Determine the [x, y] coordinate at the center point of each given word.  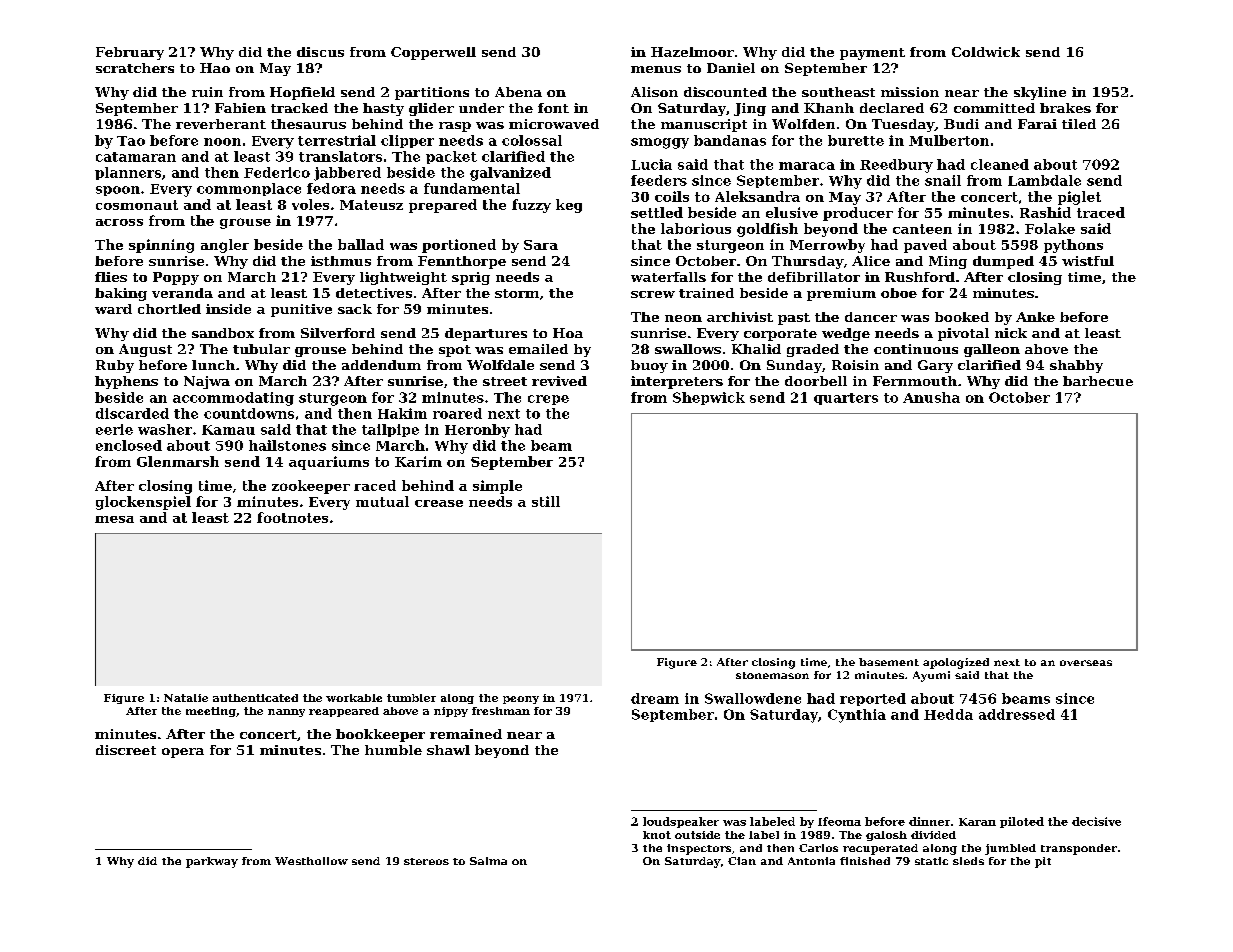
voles [310, 204]
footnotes [292, 517]
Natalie [186, 698]
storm [517, 293]
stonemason [772, 675]
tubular [261, 349]
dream [655, 698]
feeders [659, 180]
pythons [1073, 246]
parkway [212, 862]
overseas [1086, 663]
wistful [1088, 261]
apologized [956, 663]
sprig [471, 278]
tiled [1079, 124]
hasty [383, 109]
